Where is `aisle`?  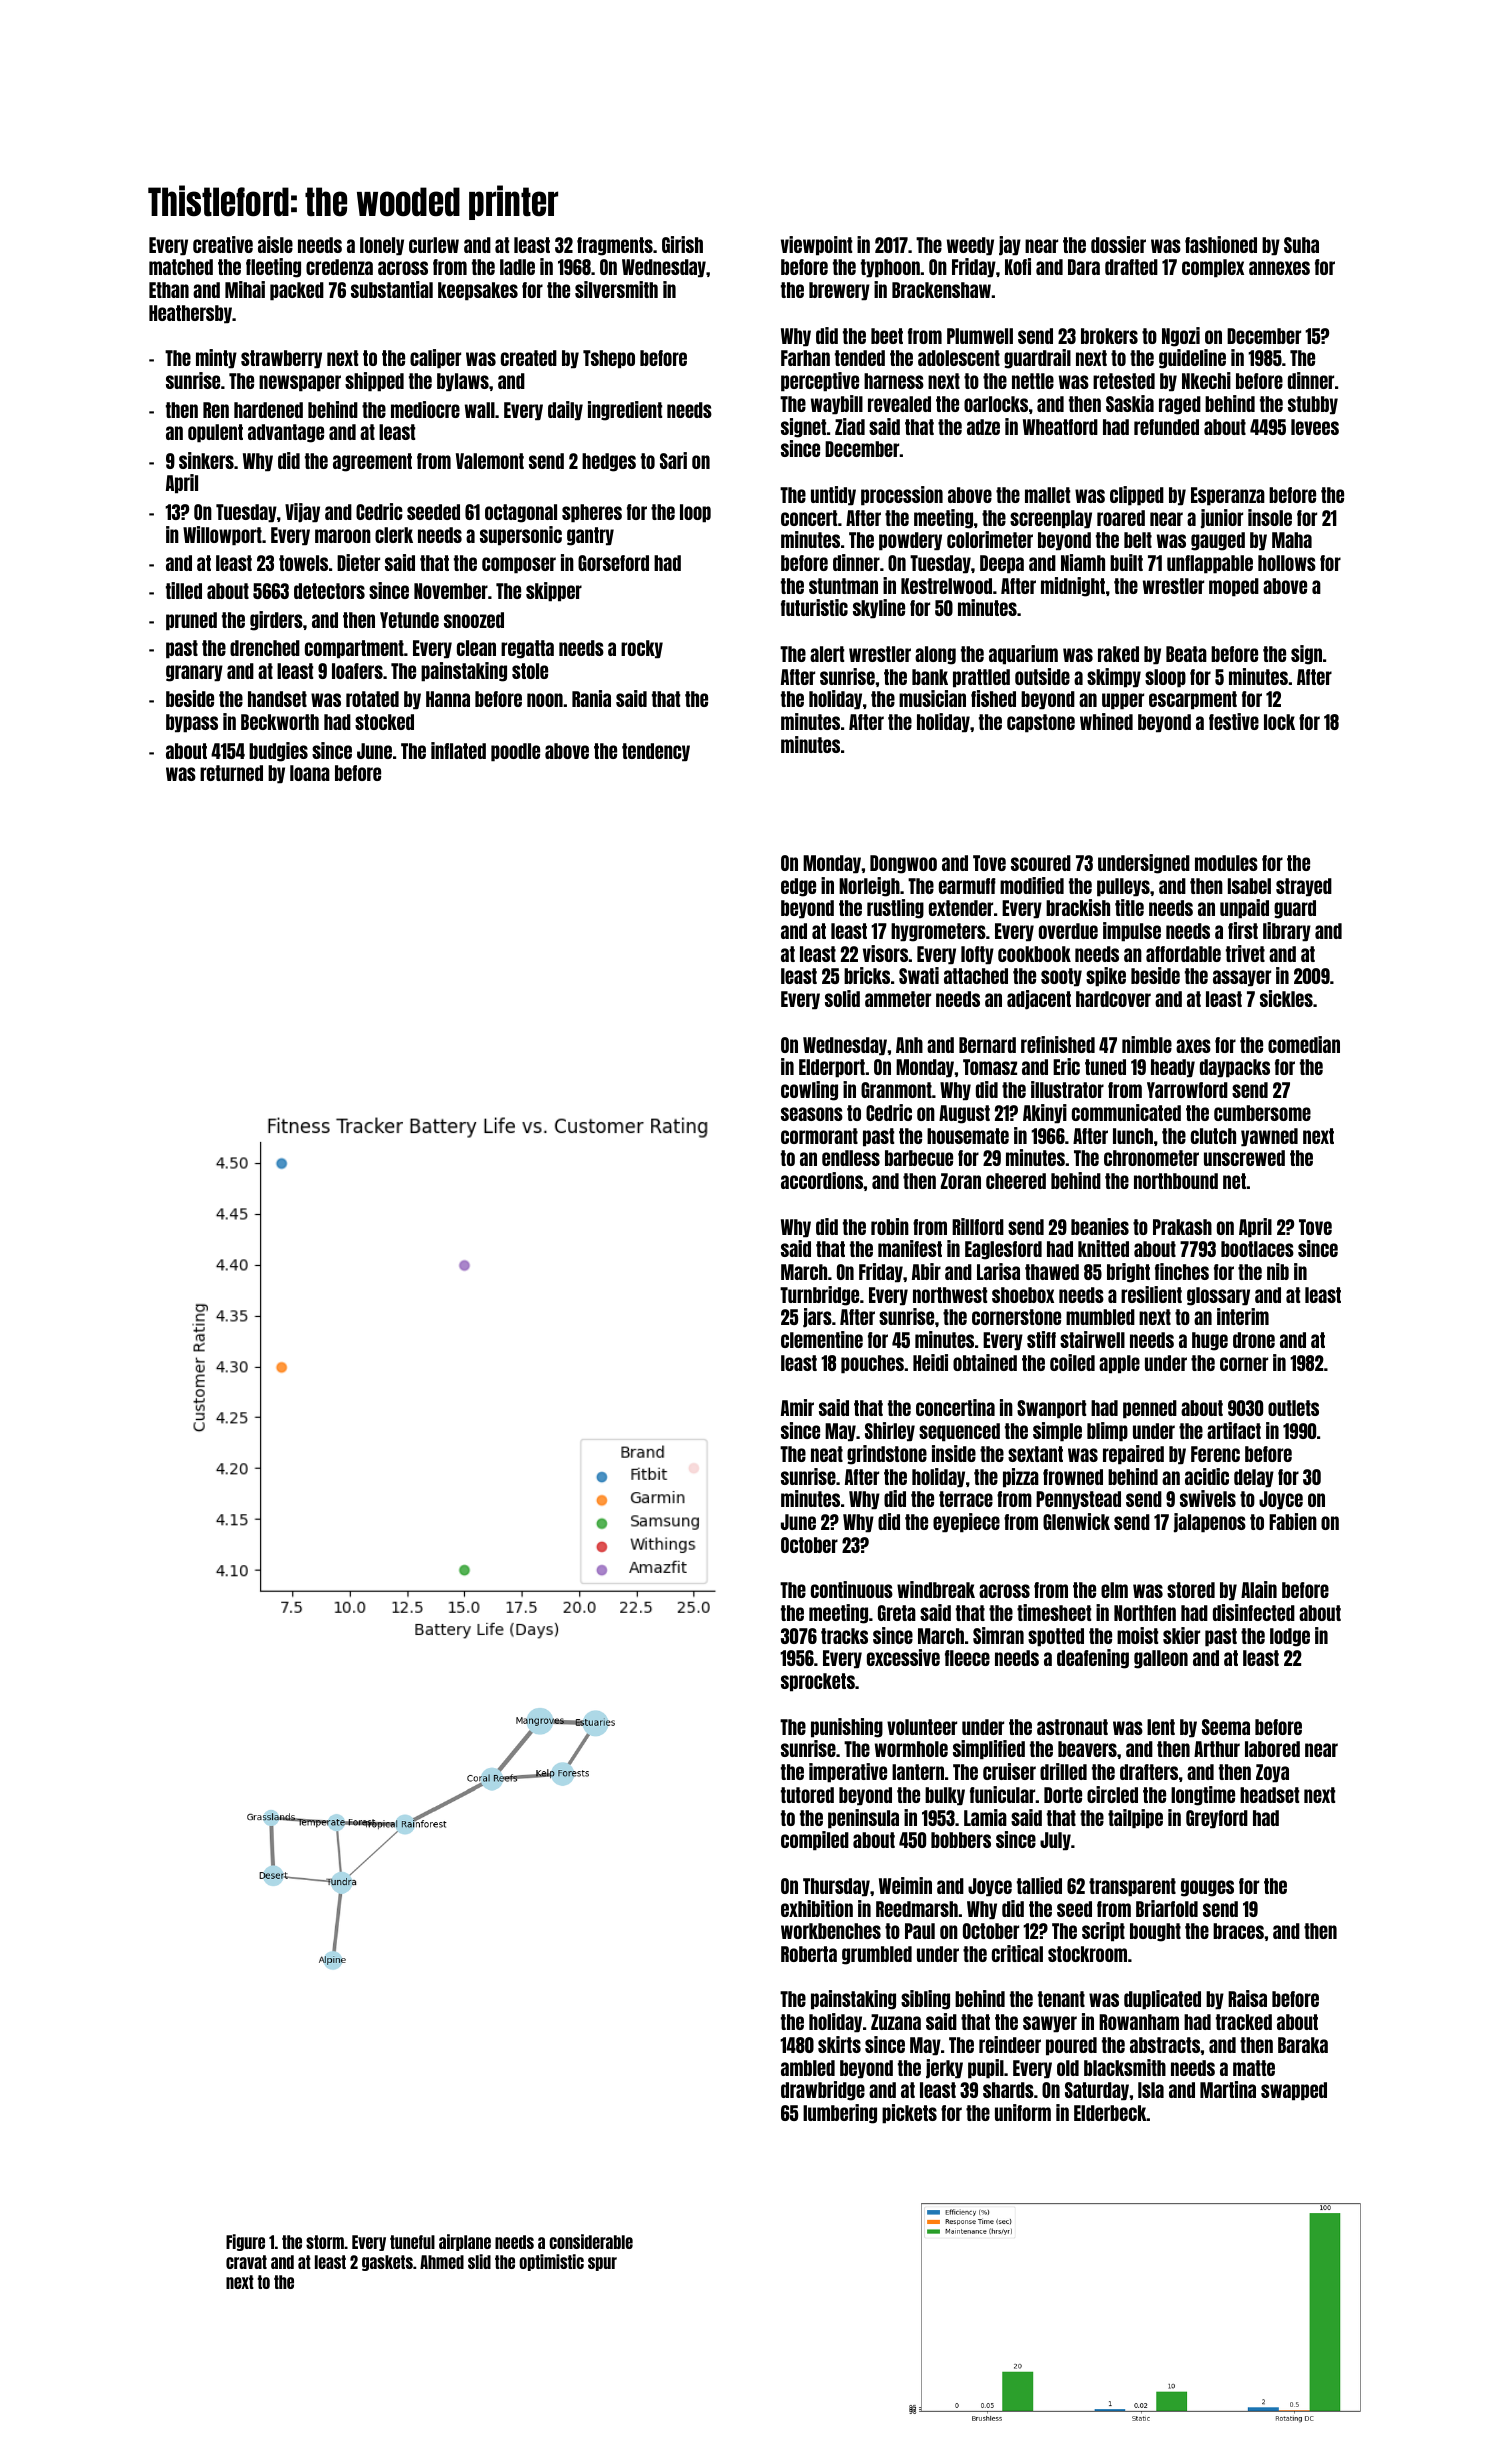 aisle is located at coordinates (275, 244).
